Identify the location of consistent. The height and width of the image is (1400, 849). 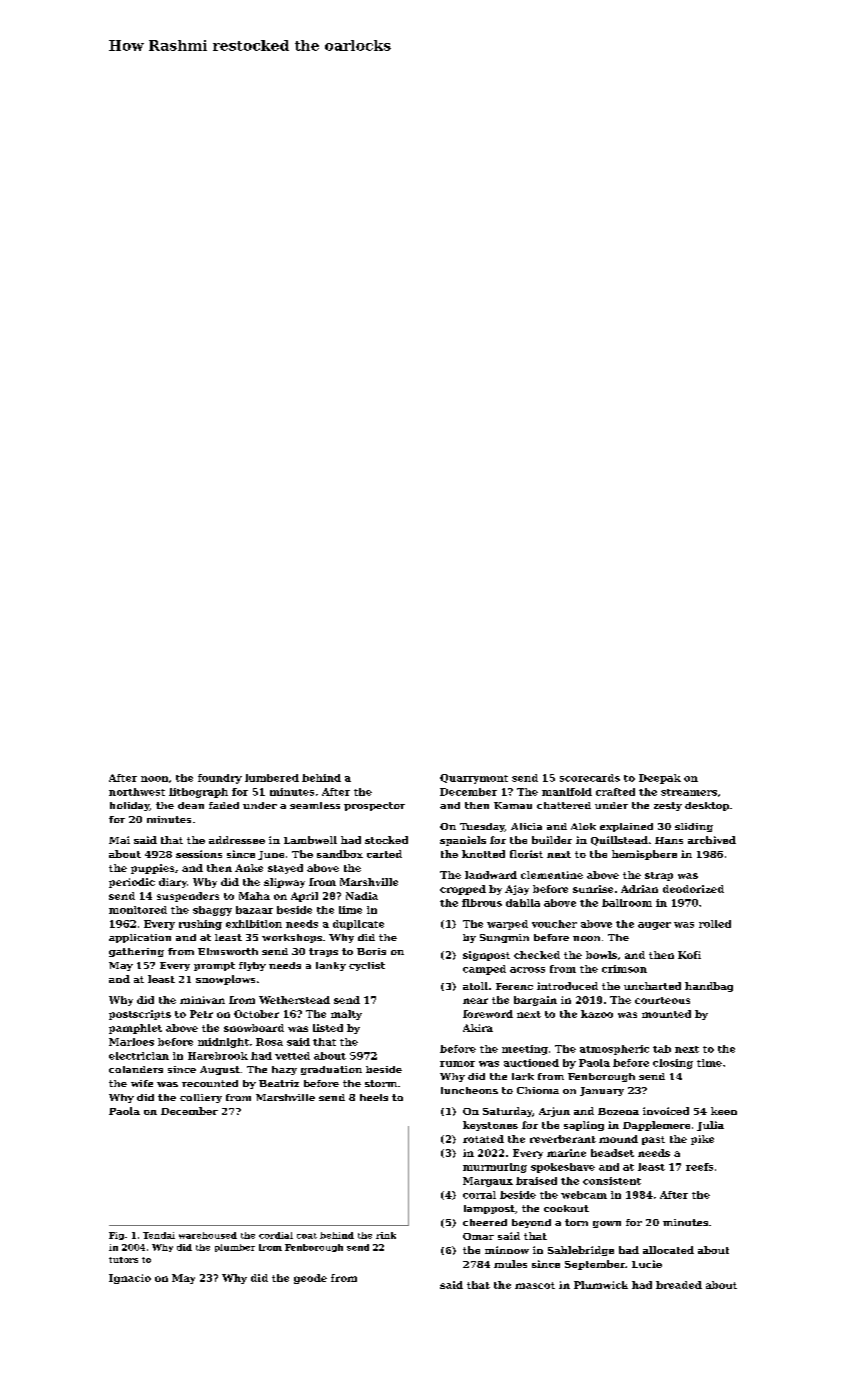
(612, 1181).
